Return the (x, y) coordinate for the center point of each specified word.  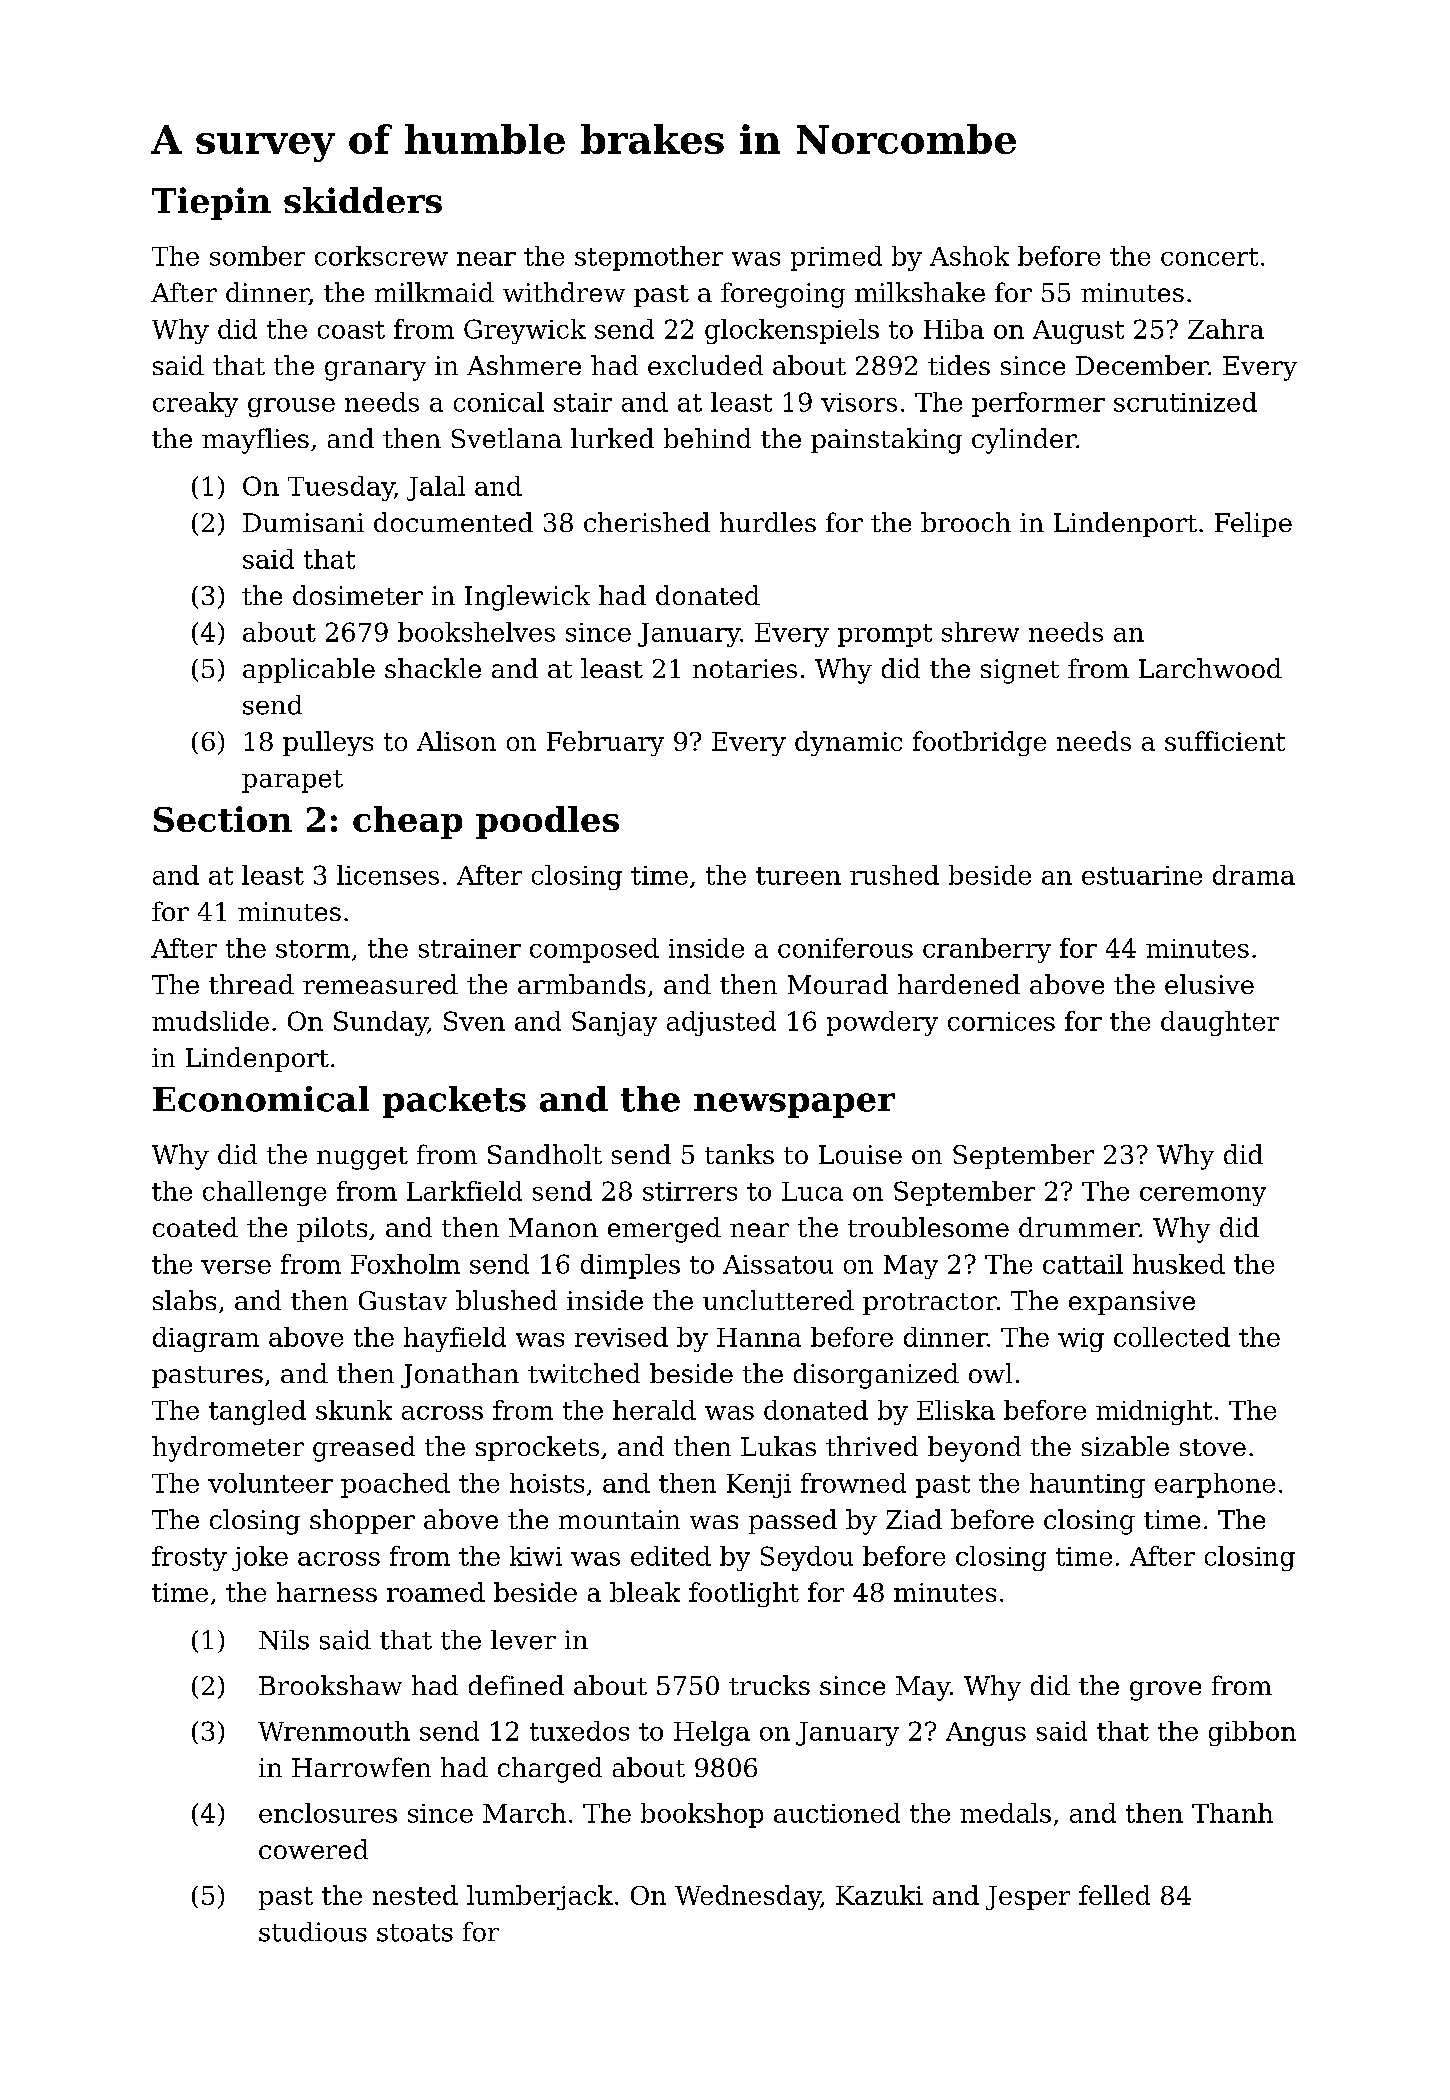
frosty (189, 1558)
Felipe (1253, 524)
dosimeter (358, 595)
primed (836, 258)
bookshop (702, 1815)
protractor (930, 1304)
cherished (647, 522)
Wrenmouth (334, 1731)
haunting (1087, 1485)
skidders (363, 200)
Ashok (969, 256)
